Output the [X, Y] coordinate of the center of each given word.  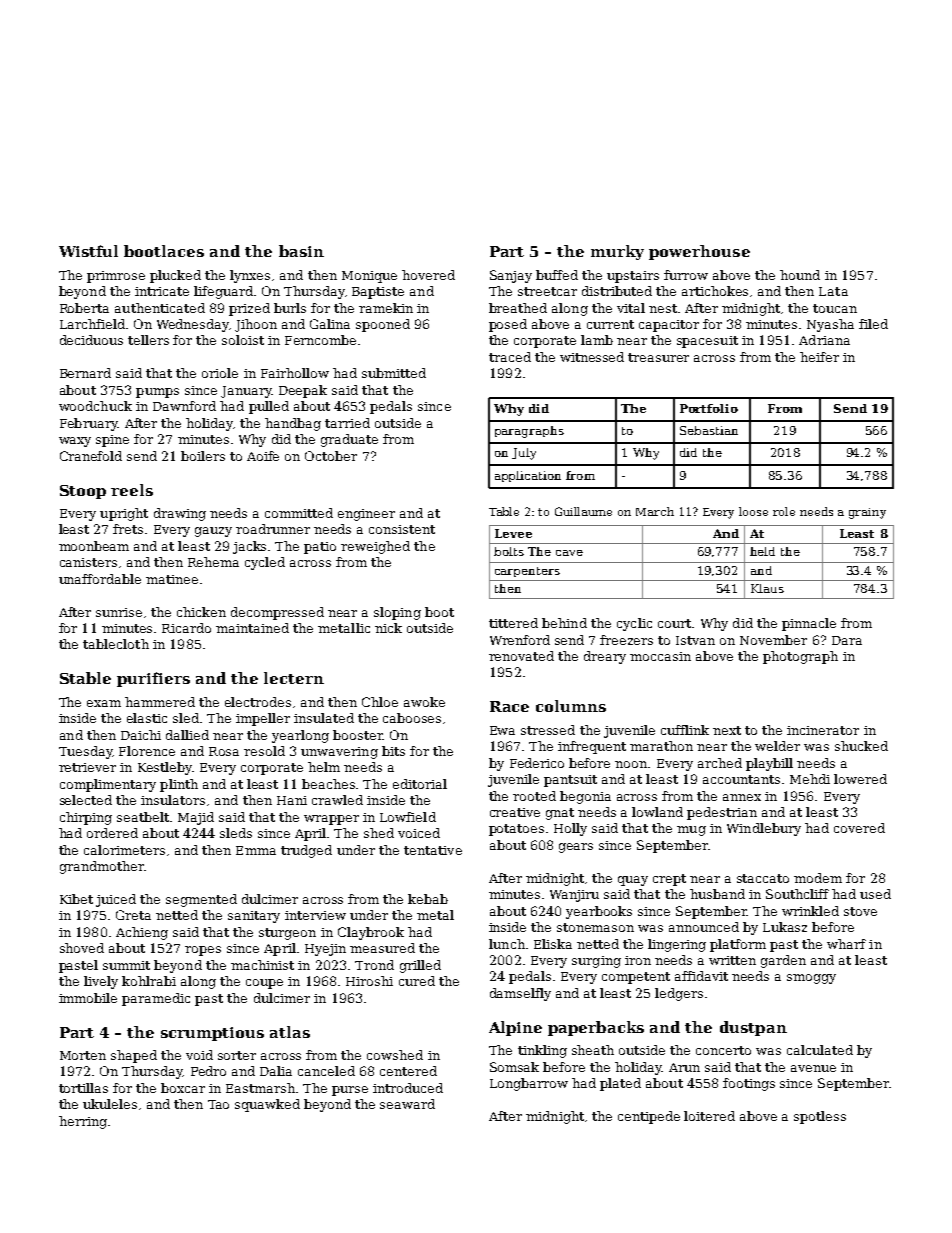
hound [800, 275]
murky [617, 252]
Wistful [88, 251]
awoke [424, 702]
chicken [201, 612]
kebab [428, 899]
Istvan [695, 640]
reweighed [375, 547]
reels [132, 490]
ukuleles [110, 1104]
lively [101, 982]
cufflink [685, 730]
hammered [160, 702]
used [875, 894]
